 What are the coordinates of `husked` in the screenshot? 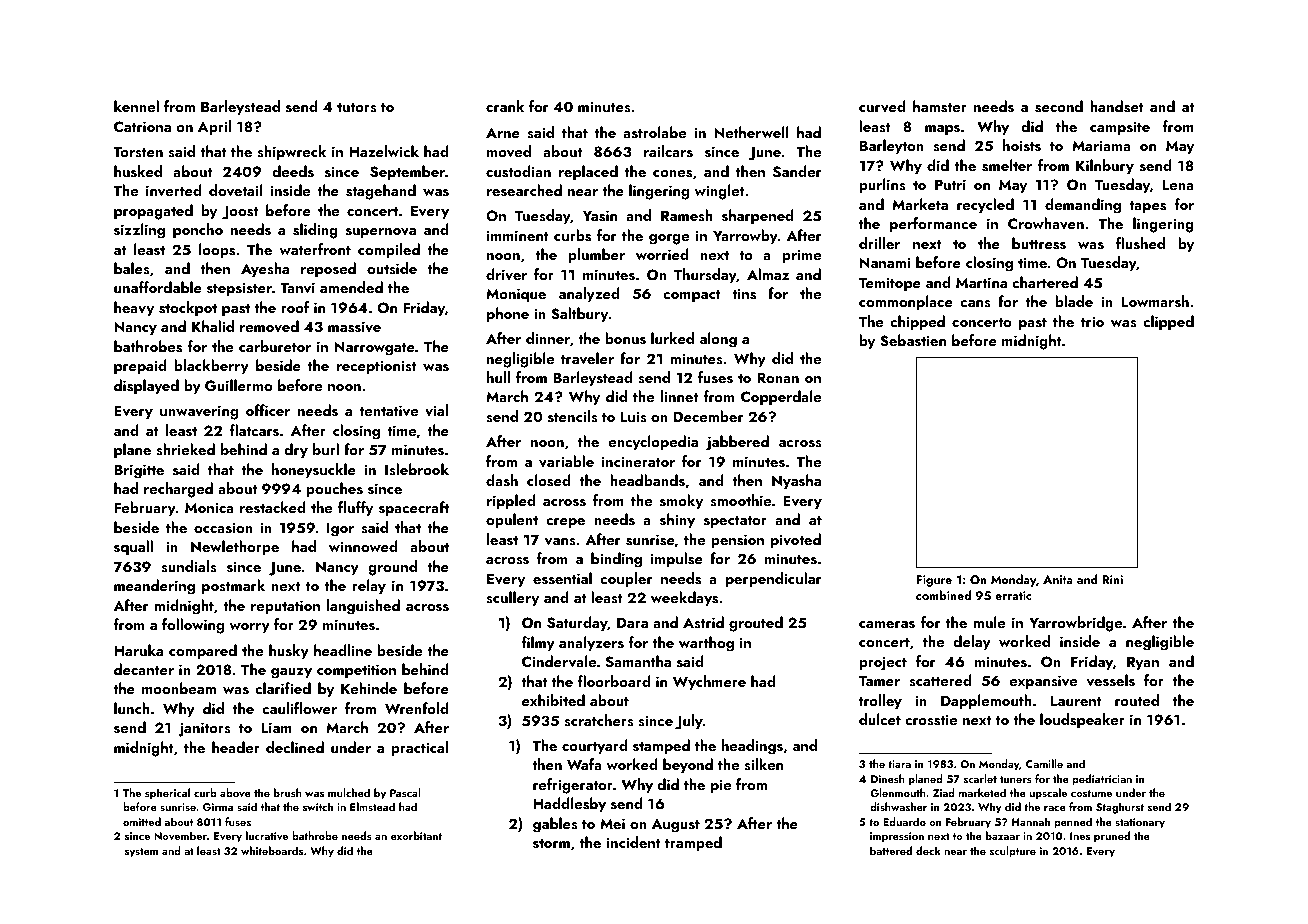 It's located at (138, 171).
